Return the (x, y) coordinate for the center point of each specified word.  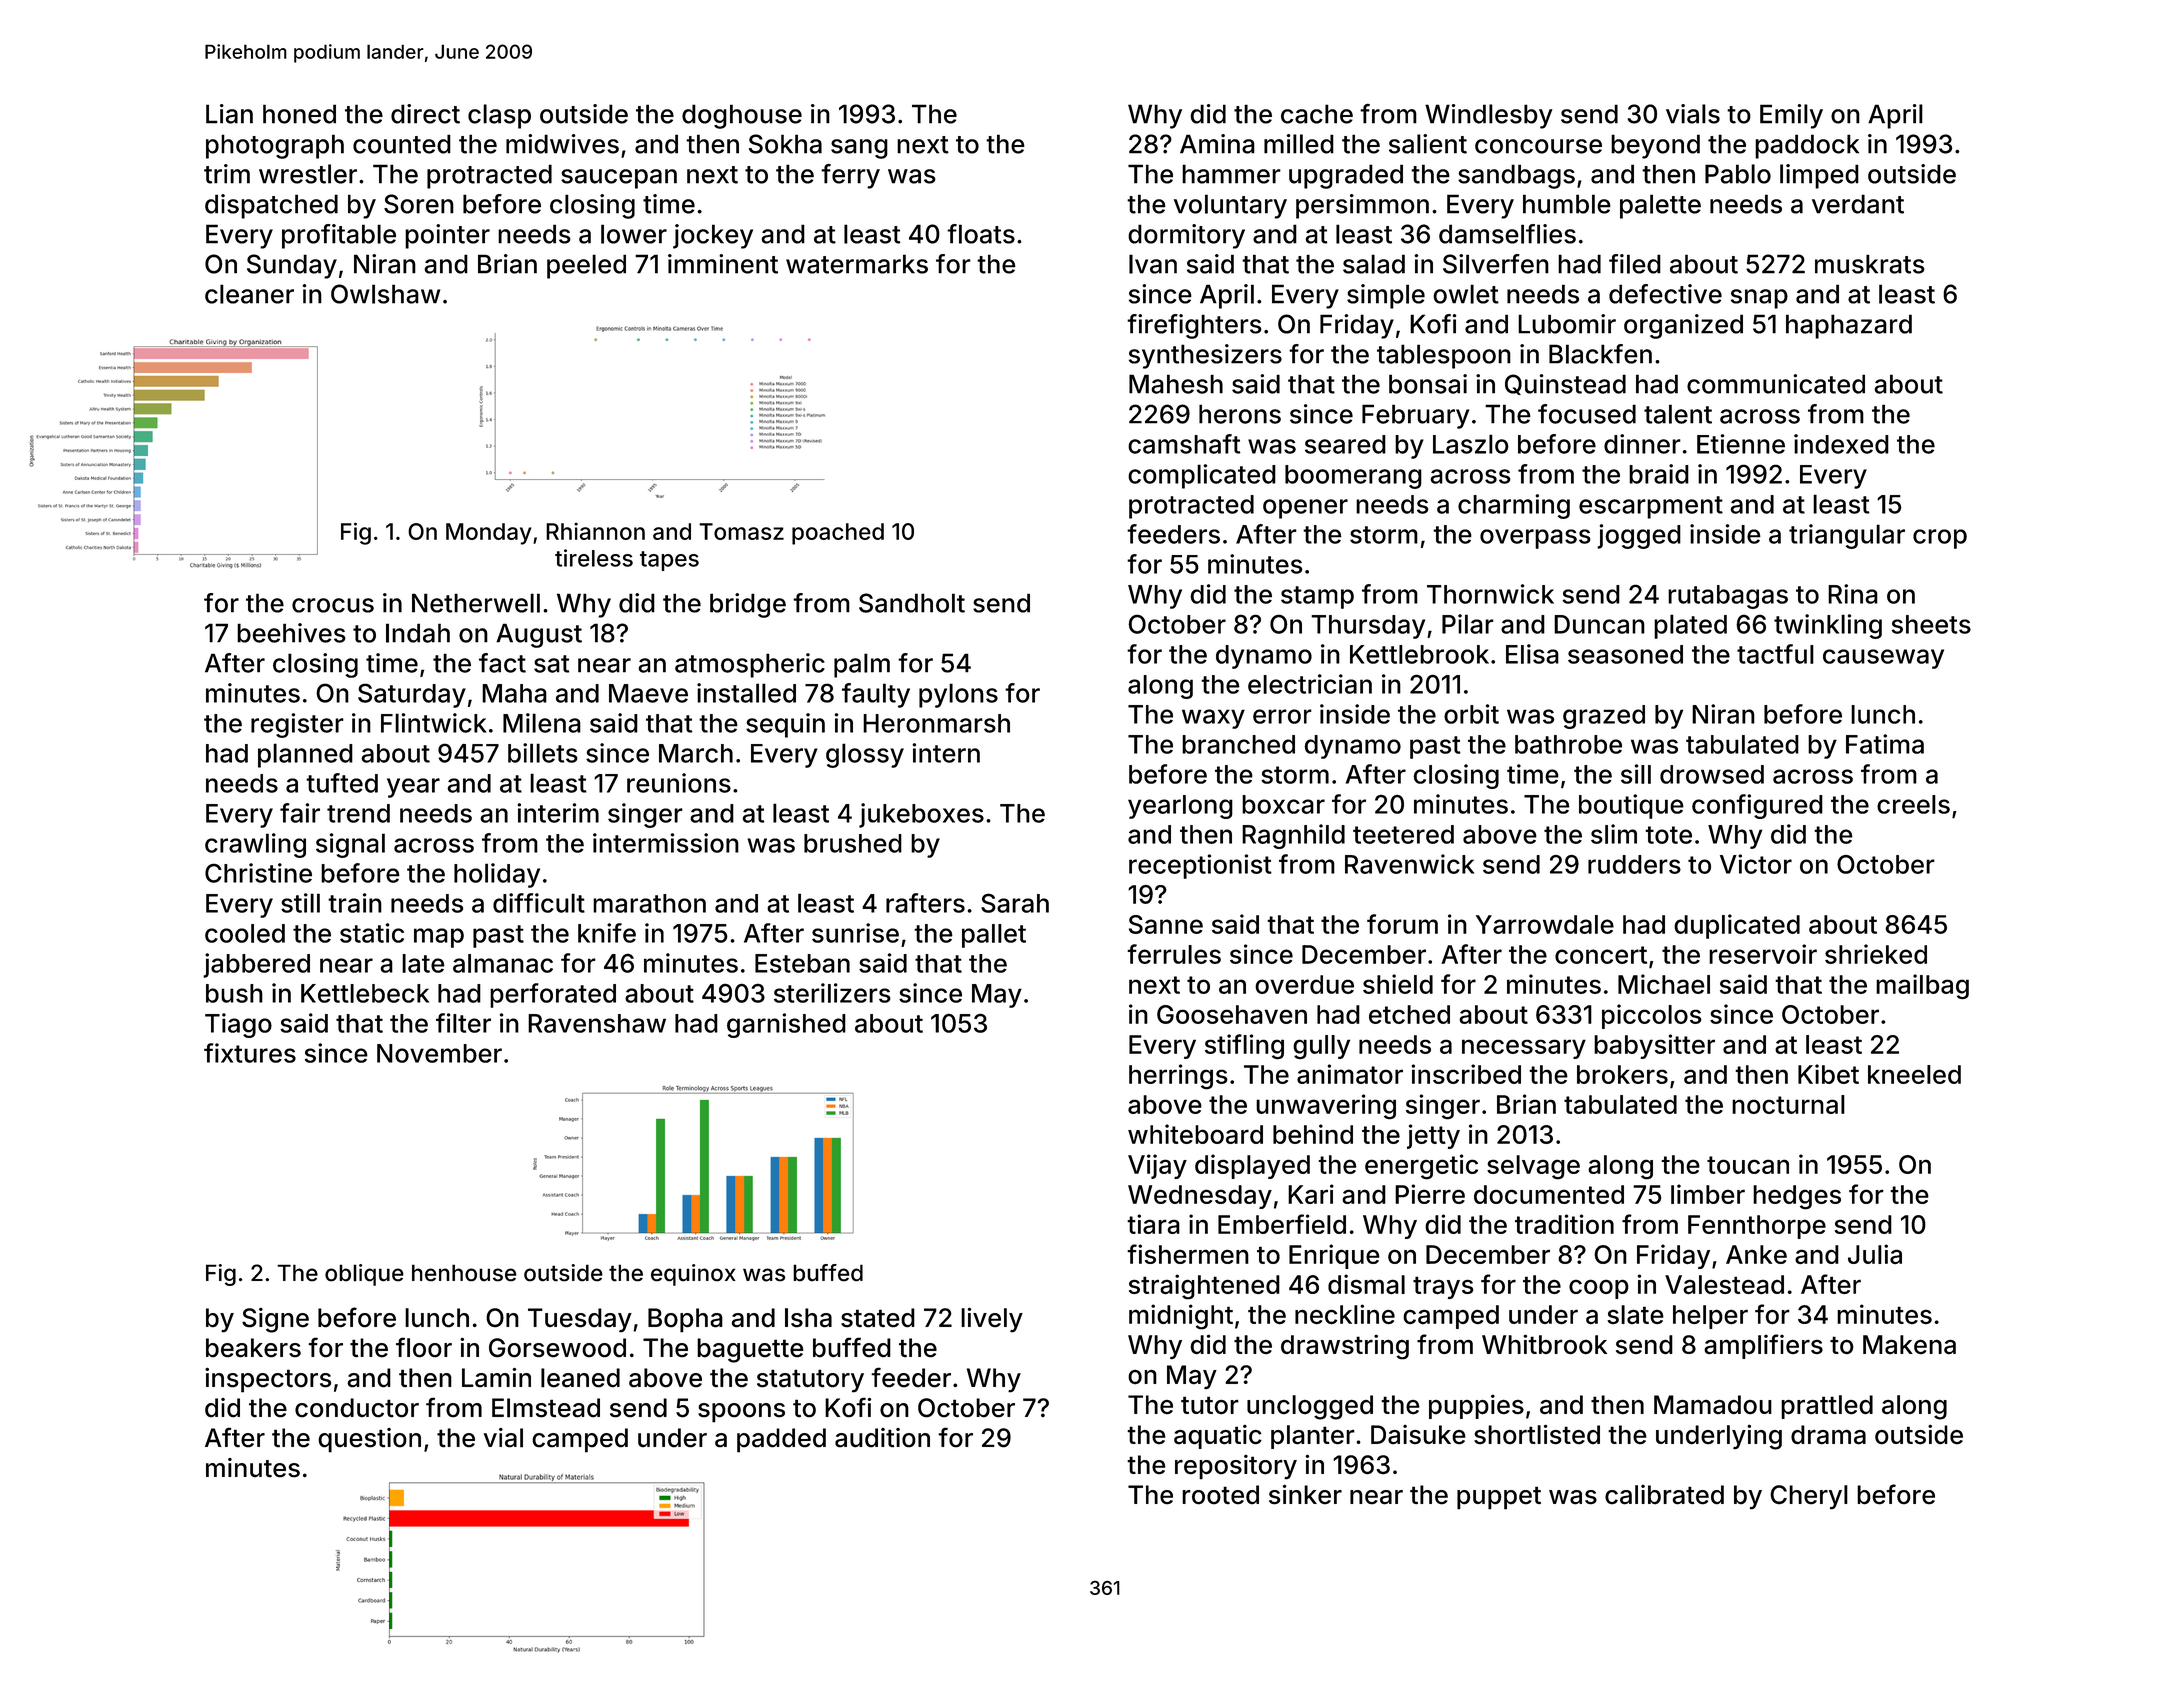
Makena (1909, 1345)
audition (882, 1438)
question (369, 1440)
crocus (333, 605)
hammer (1231, 174)
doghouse (742, 116)
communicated (1776, 384)
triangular (1847, 536)
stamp (1317, 597)
